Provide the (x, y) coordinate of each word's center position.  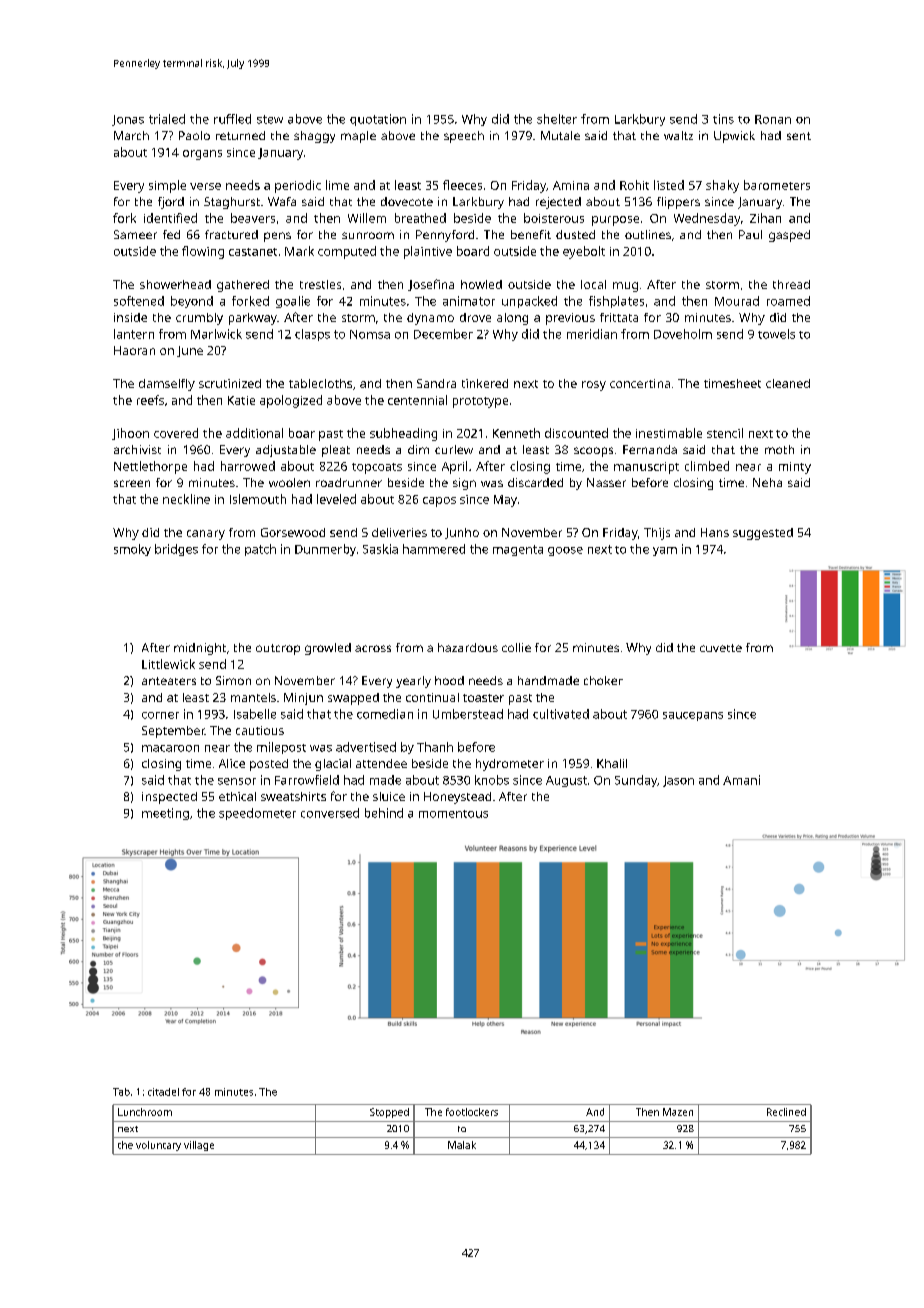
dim (418, 449)
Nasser (606, 482)
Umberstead (468, 714)
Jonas (128, 120)
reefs (150, 400)
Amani (741, 780)
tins (723, 119)
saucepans (693, 716)
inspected (169, 798)
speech (464, 137)
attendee (381, 763)
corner (160, 715)
